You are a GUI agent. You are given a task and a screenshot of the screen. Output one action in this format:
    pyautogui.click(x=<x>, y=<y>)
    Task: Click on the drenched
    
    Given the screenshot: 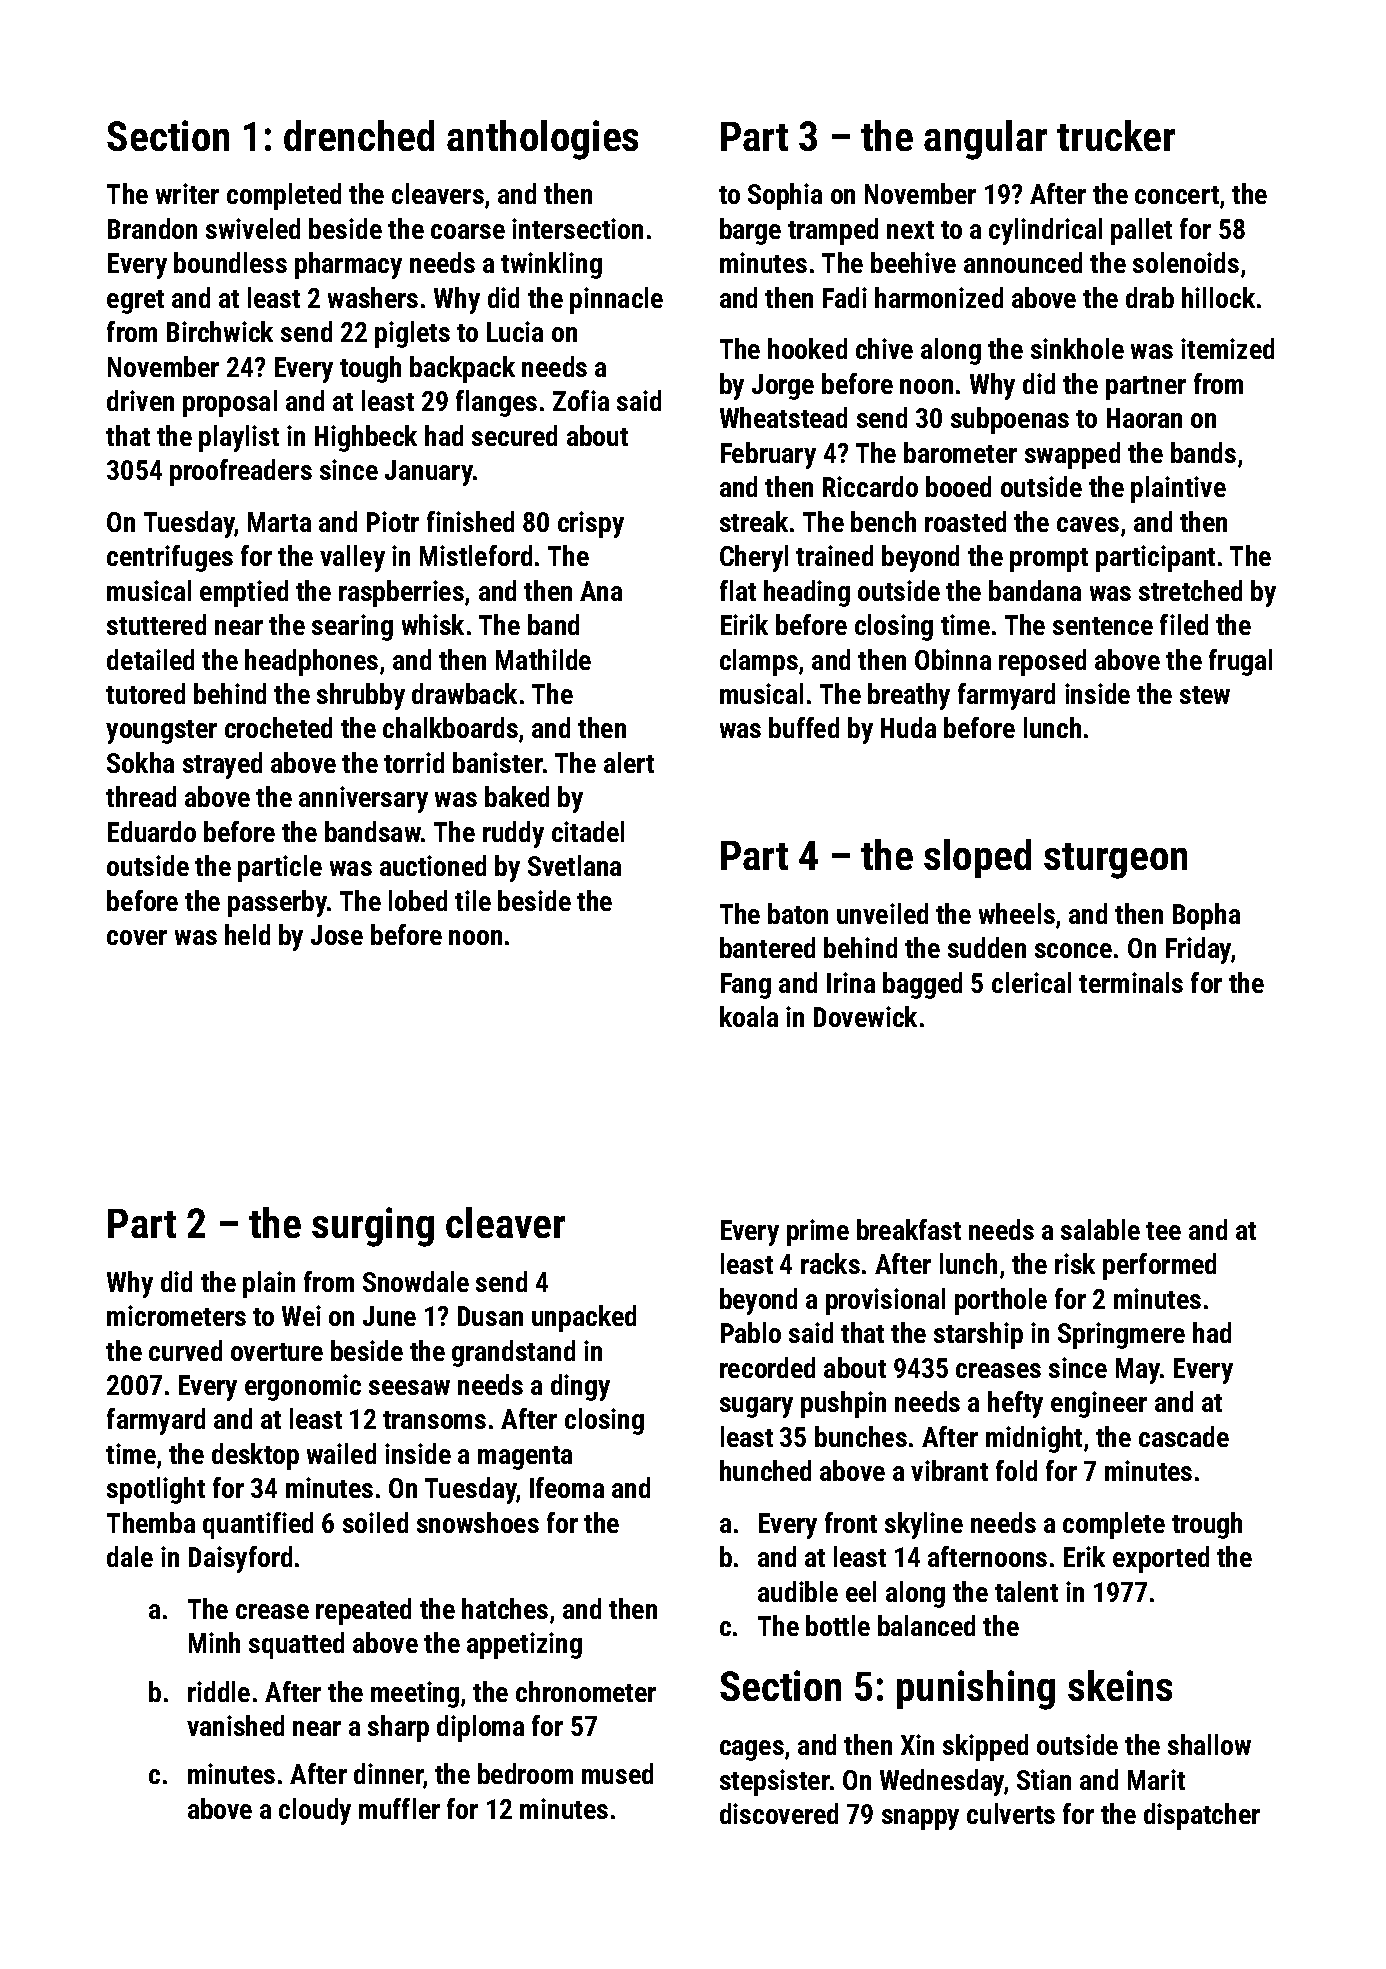 What is the action you would take?
    pyautogui.click(x=359, y=135)
